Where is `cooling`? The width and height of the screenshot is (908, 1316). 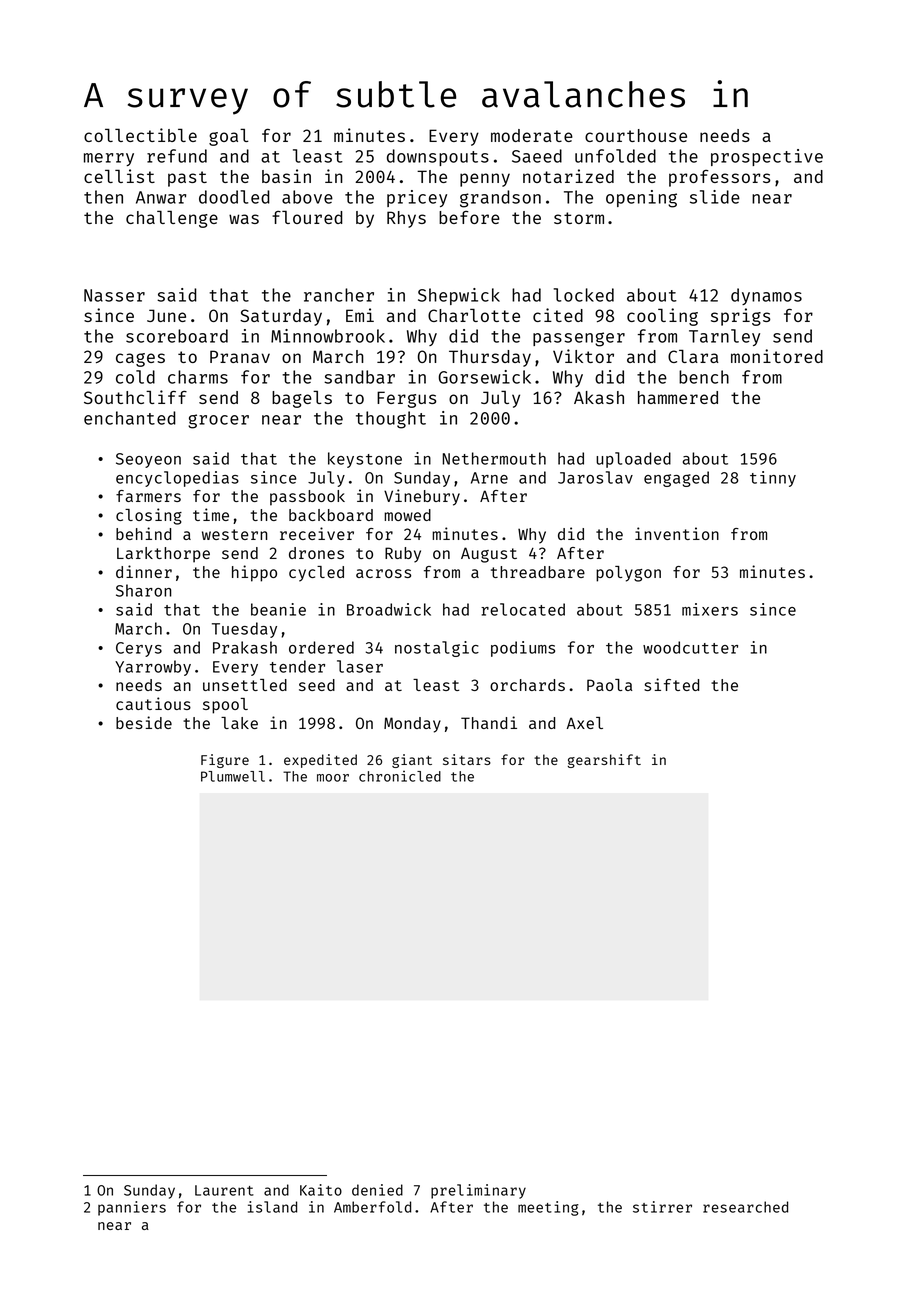
cooling is located at coordinates (662, 317).
